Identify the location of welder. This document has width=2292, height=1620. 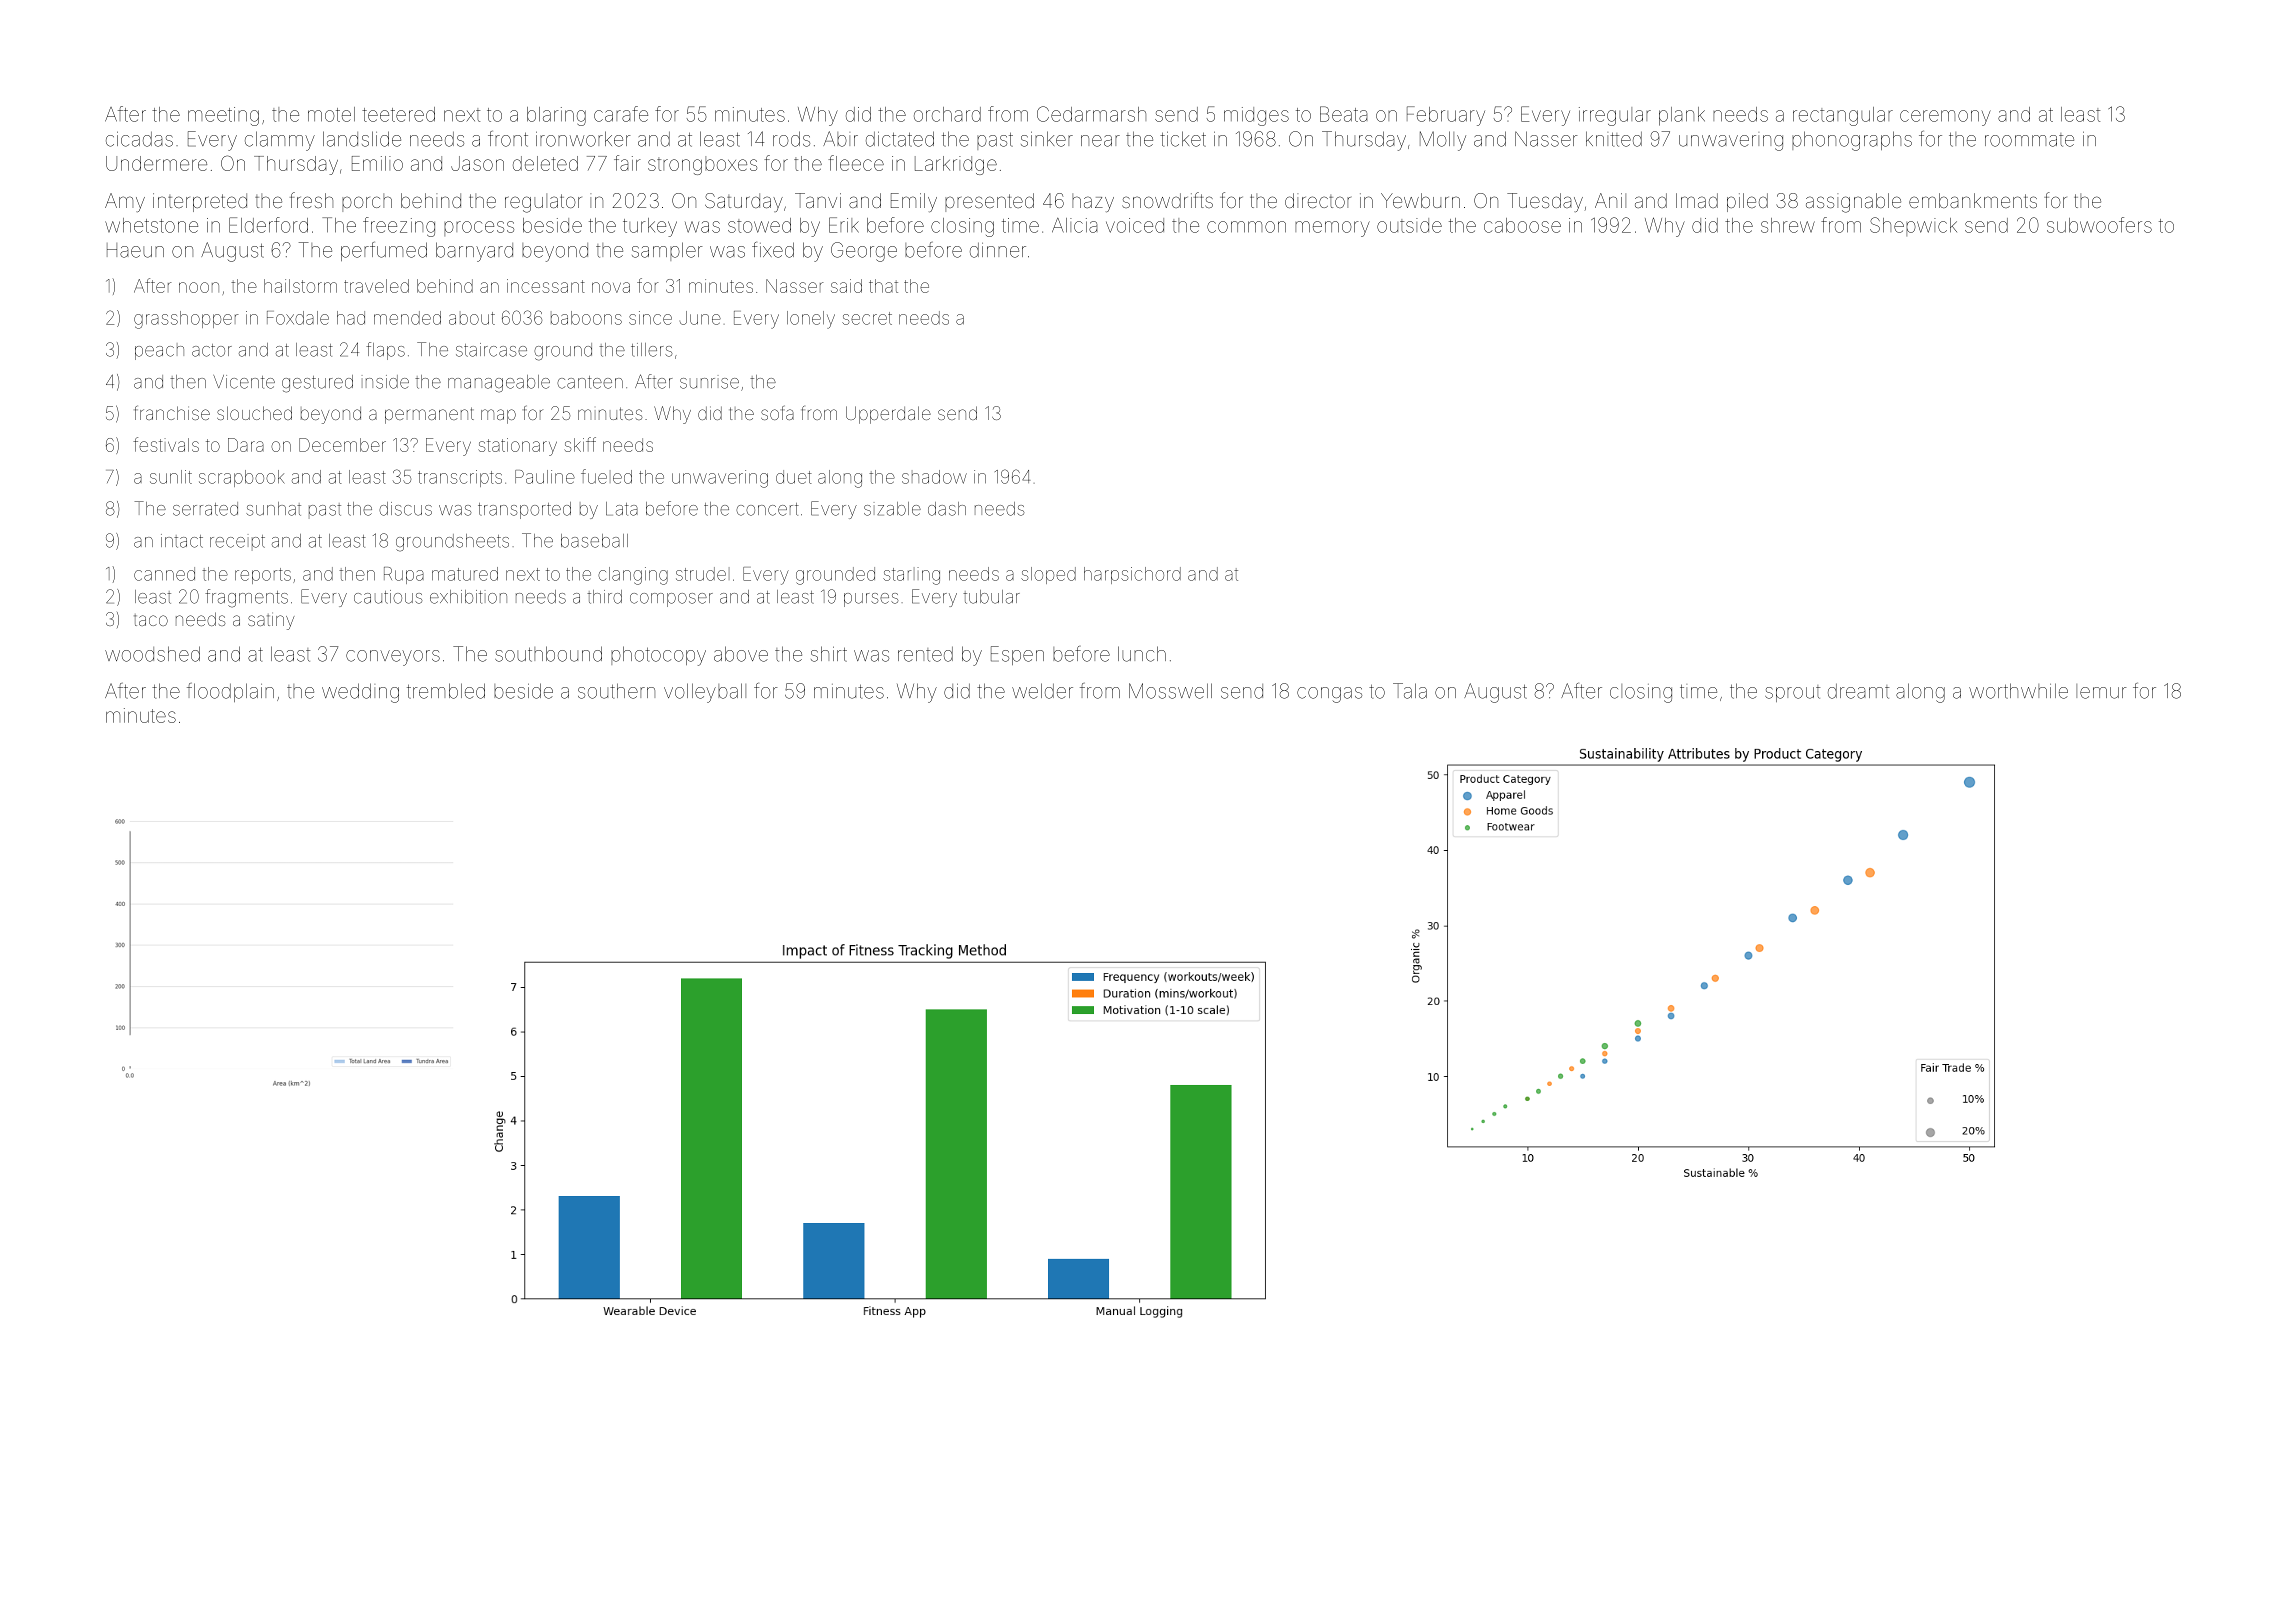
(1042, 691).
